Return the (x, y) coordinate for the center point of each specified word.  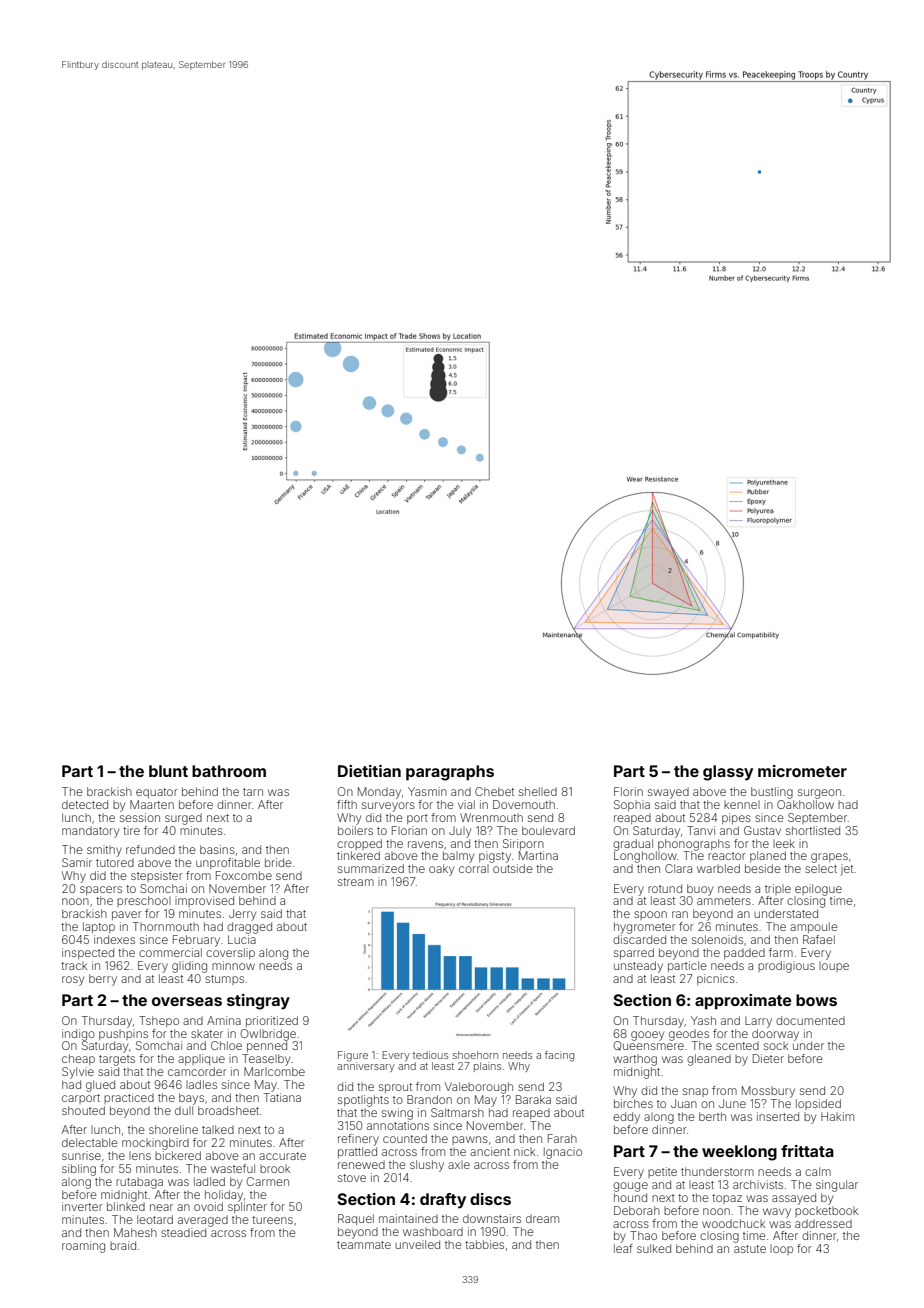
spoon (650, 915)
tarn (253, 792)
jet (847, 870)
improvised (204, 901)
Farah (562, 1138)
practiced (129, 1098)
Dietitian (369, 771)
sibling (79, 1170)
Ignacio (563, 1153)
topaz (727, 1199)
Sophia (632, 805)
